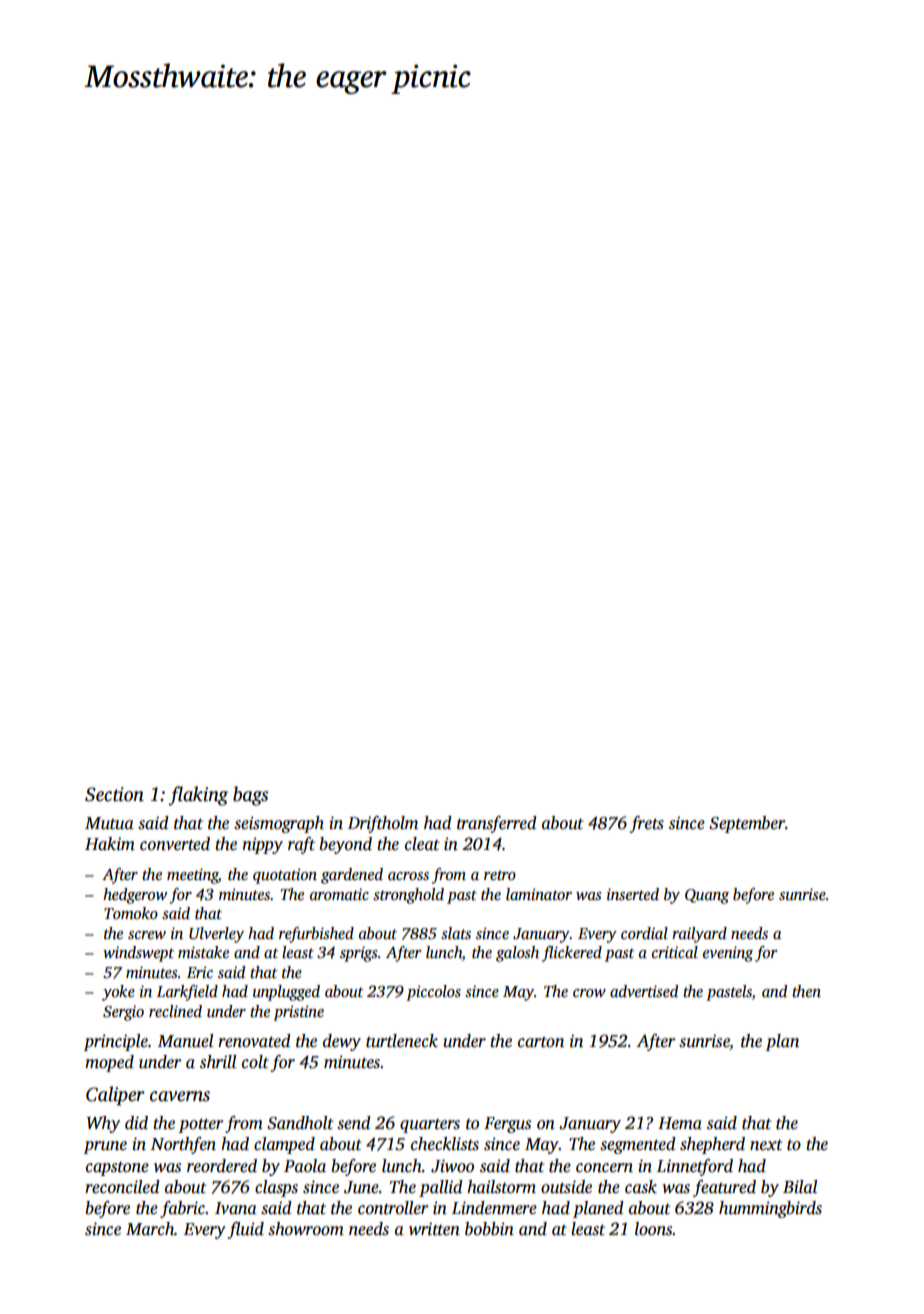 This image has width=924, height=1314. What do you see at coordinates (383, 824) in the image?
I see `Driftholm` at bounding box center [383, 824].
